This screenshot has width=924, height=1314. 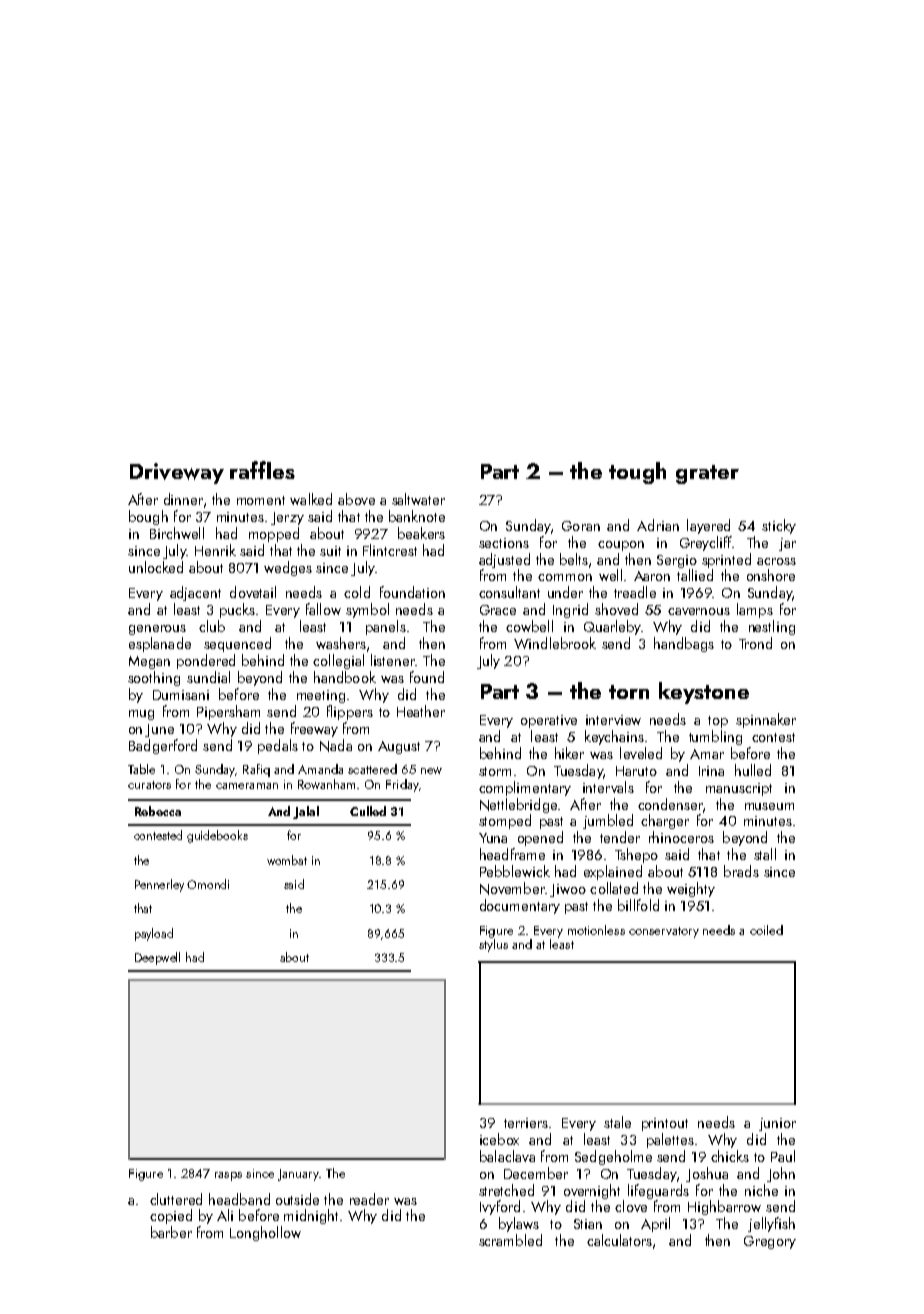 I want to click on Goran, so click(x=581, y=526).
